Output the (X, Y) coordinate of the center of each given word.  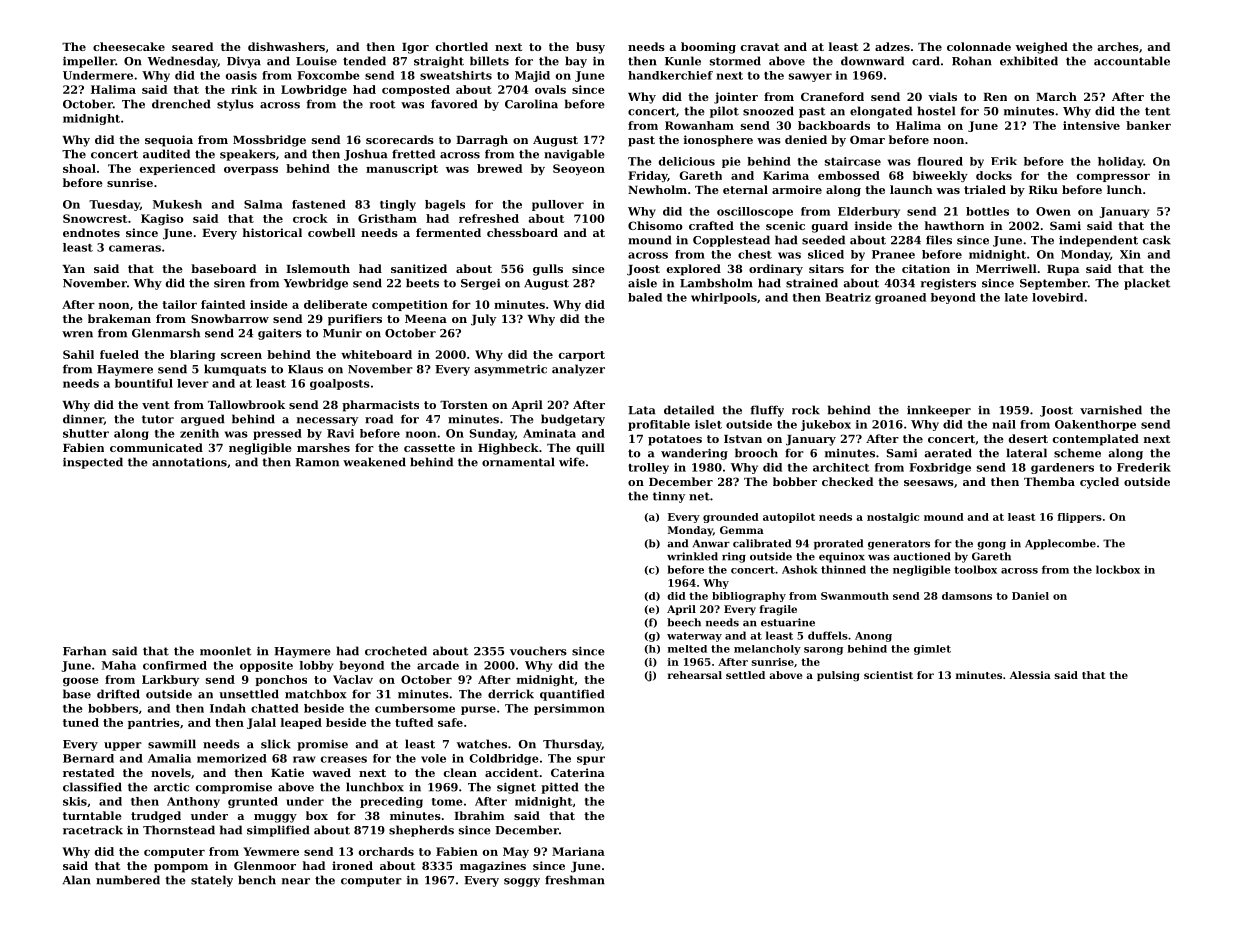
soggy (522, 882)
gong (991, 546)
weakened (374, 462)
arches (1118, 46)
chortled (462, 46)
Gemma (742, 530)
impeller (89, 62)
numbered (128, 880)
